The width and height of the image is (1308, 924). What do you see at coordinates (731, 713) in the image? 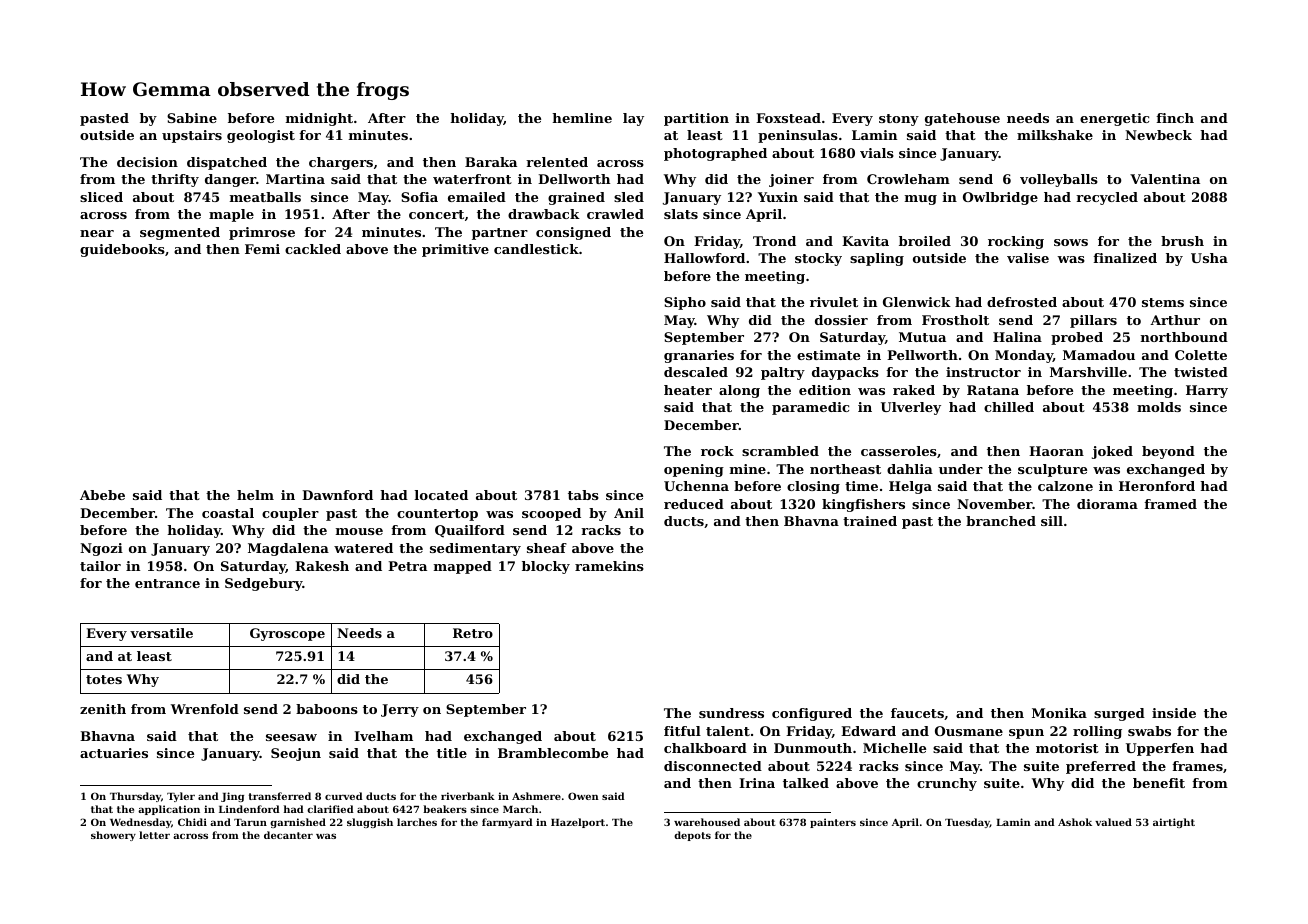
I see `sundress` at bounding box center [731, 713].
